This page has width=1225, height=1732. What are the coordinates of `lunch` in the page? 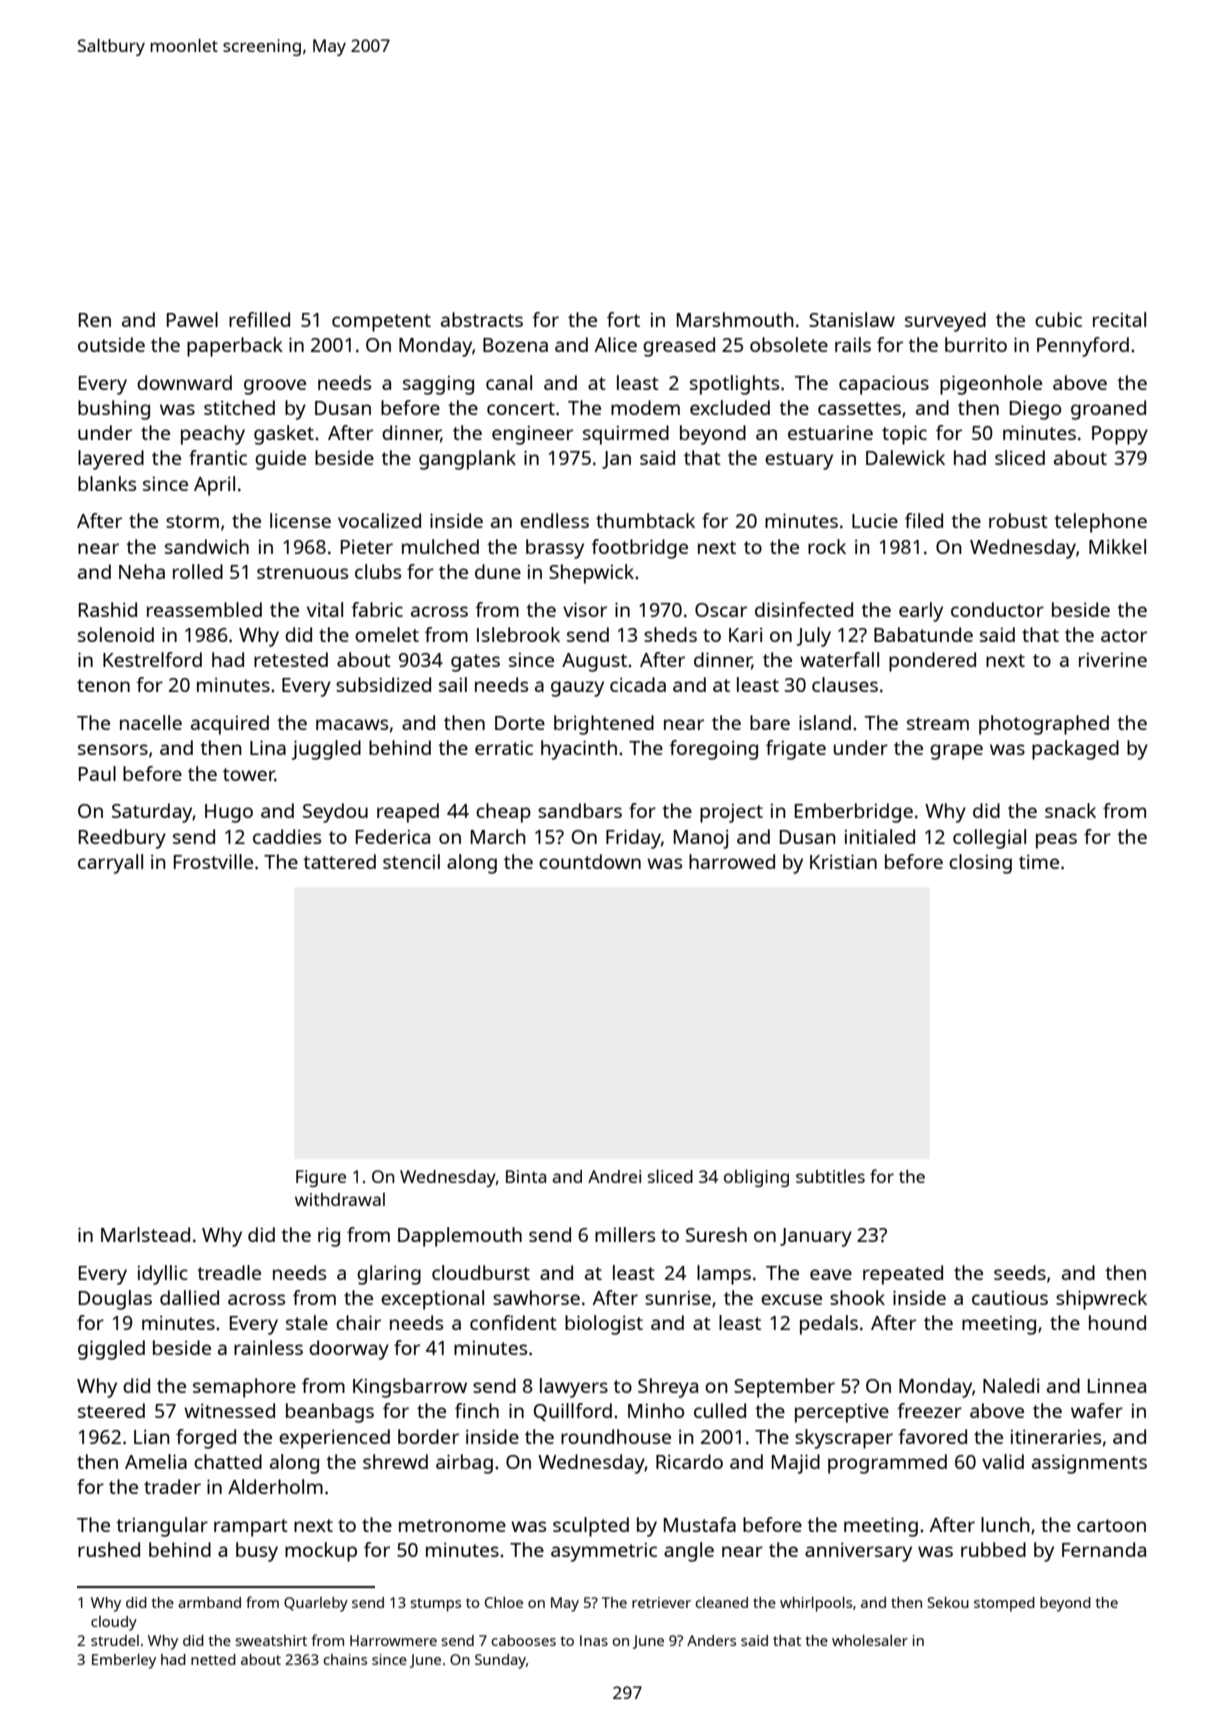 It's located at (1005, 1524).
